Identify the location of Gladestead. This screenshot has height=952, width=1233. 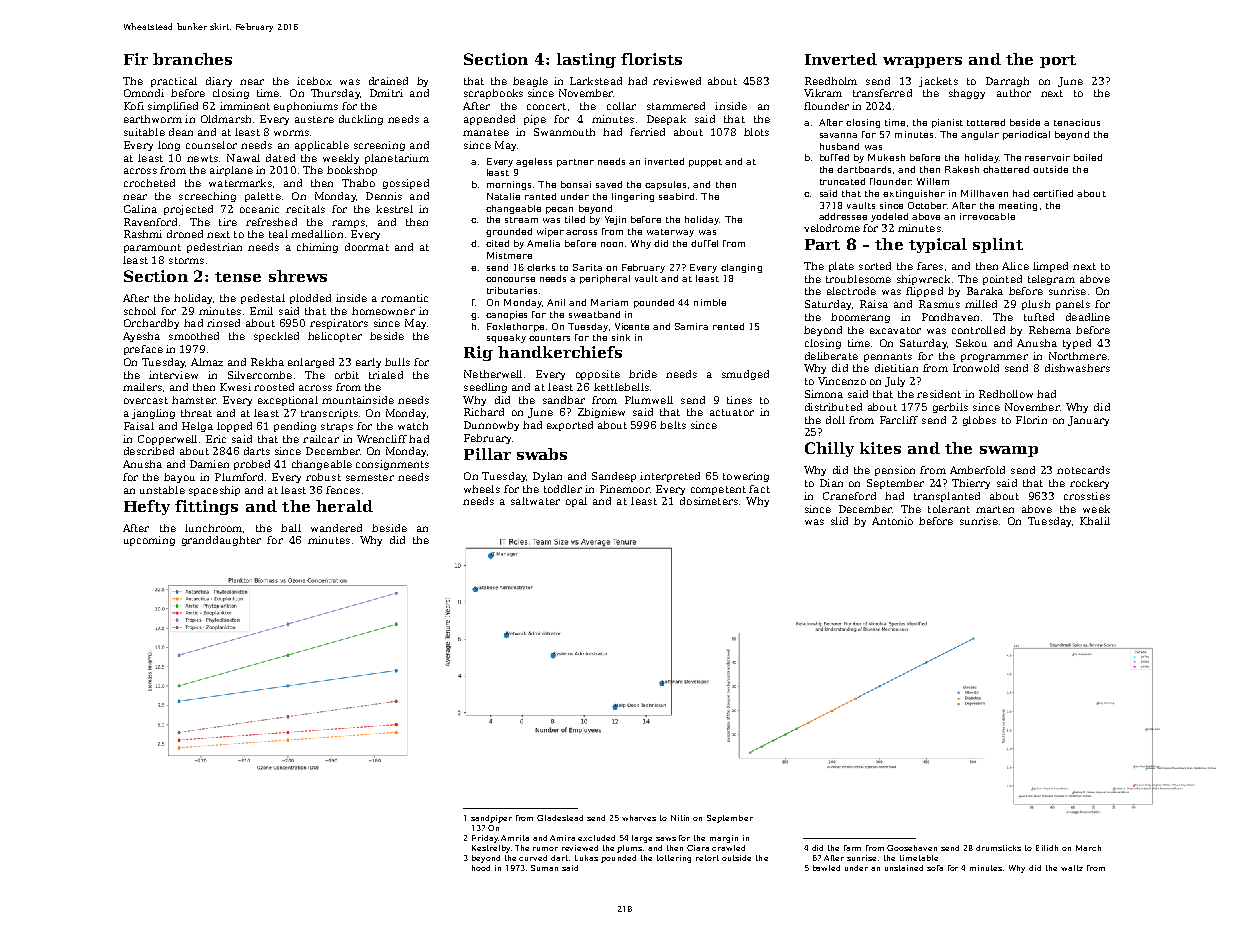
(560, 818).
